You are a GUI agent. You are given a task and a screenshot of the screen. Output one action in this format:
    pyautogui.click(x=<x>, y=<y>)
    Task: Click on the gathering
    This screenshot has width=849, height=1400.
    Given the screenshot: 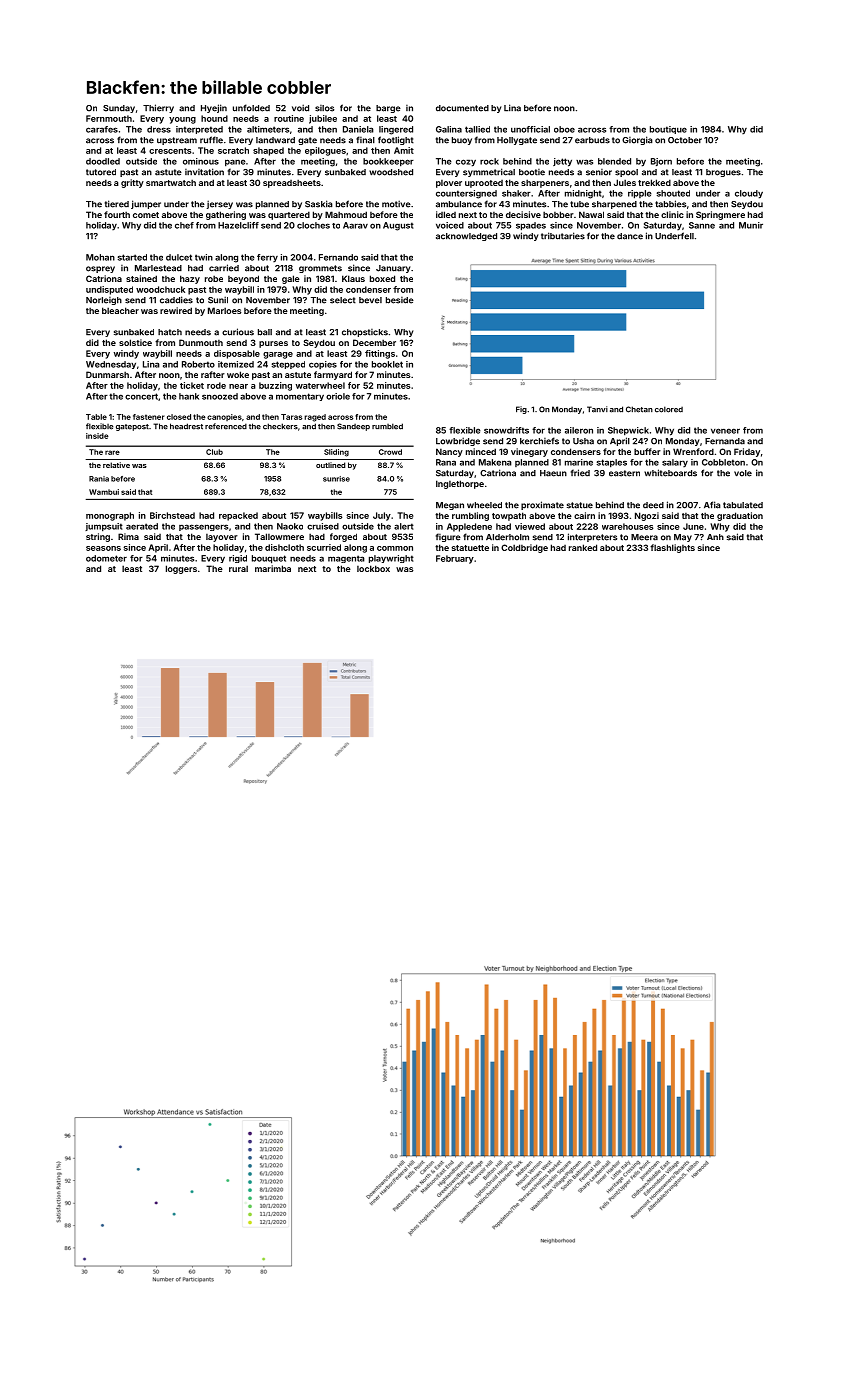 What is the action you would take?
    pyautogui.click(x=226, y=215)
